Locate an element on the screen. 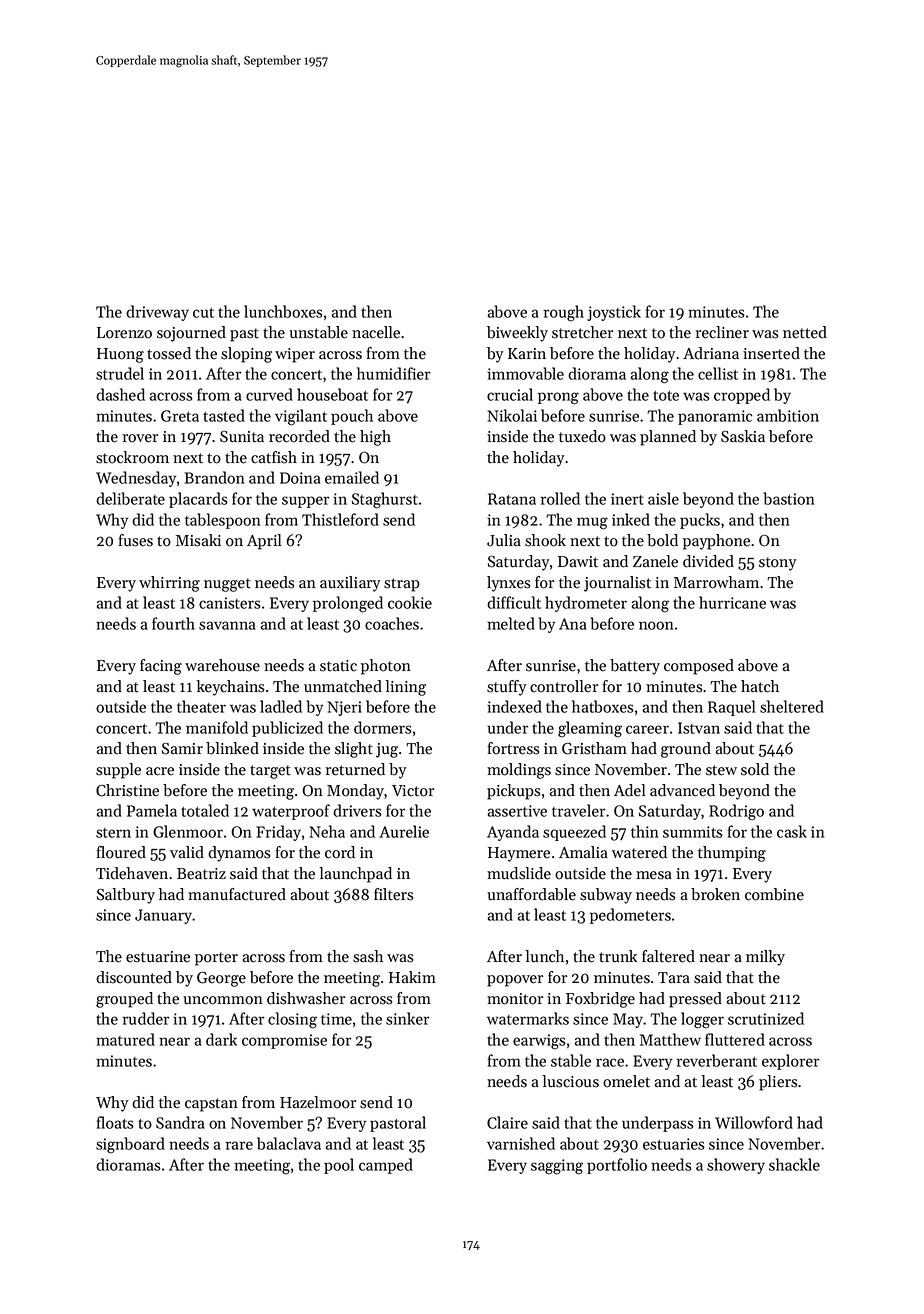  joystick is located at coordinates (614, 313).
